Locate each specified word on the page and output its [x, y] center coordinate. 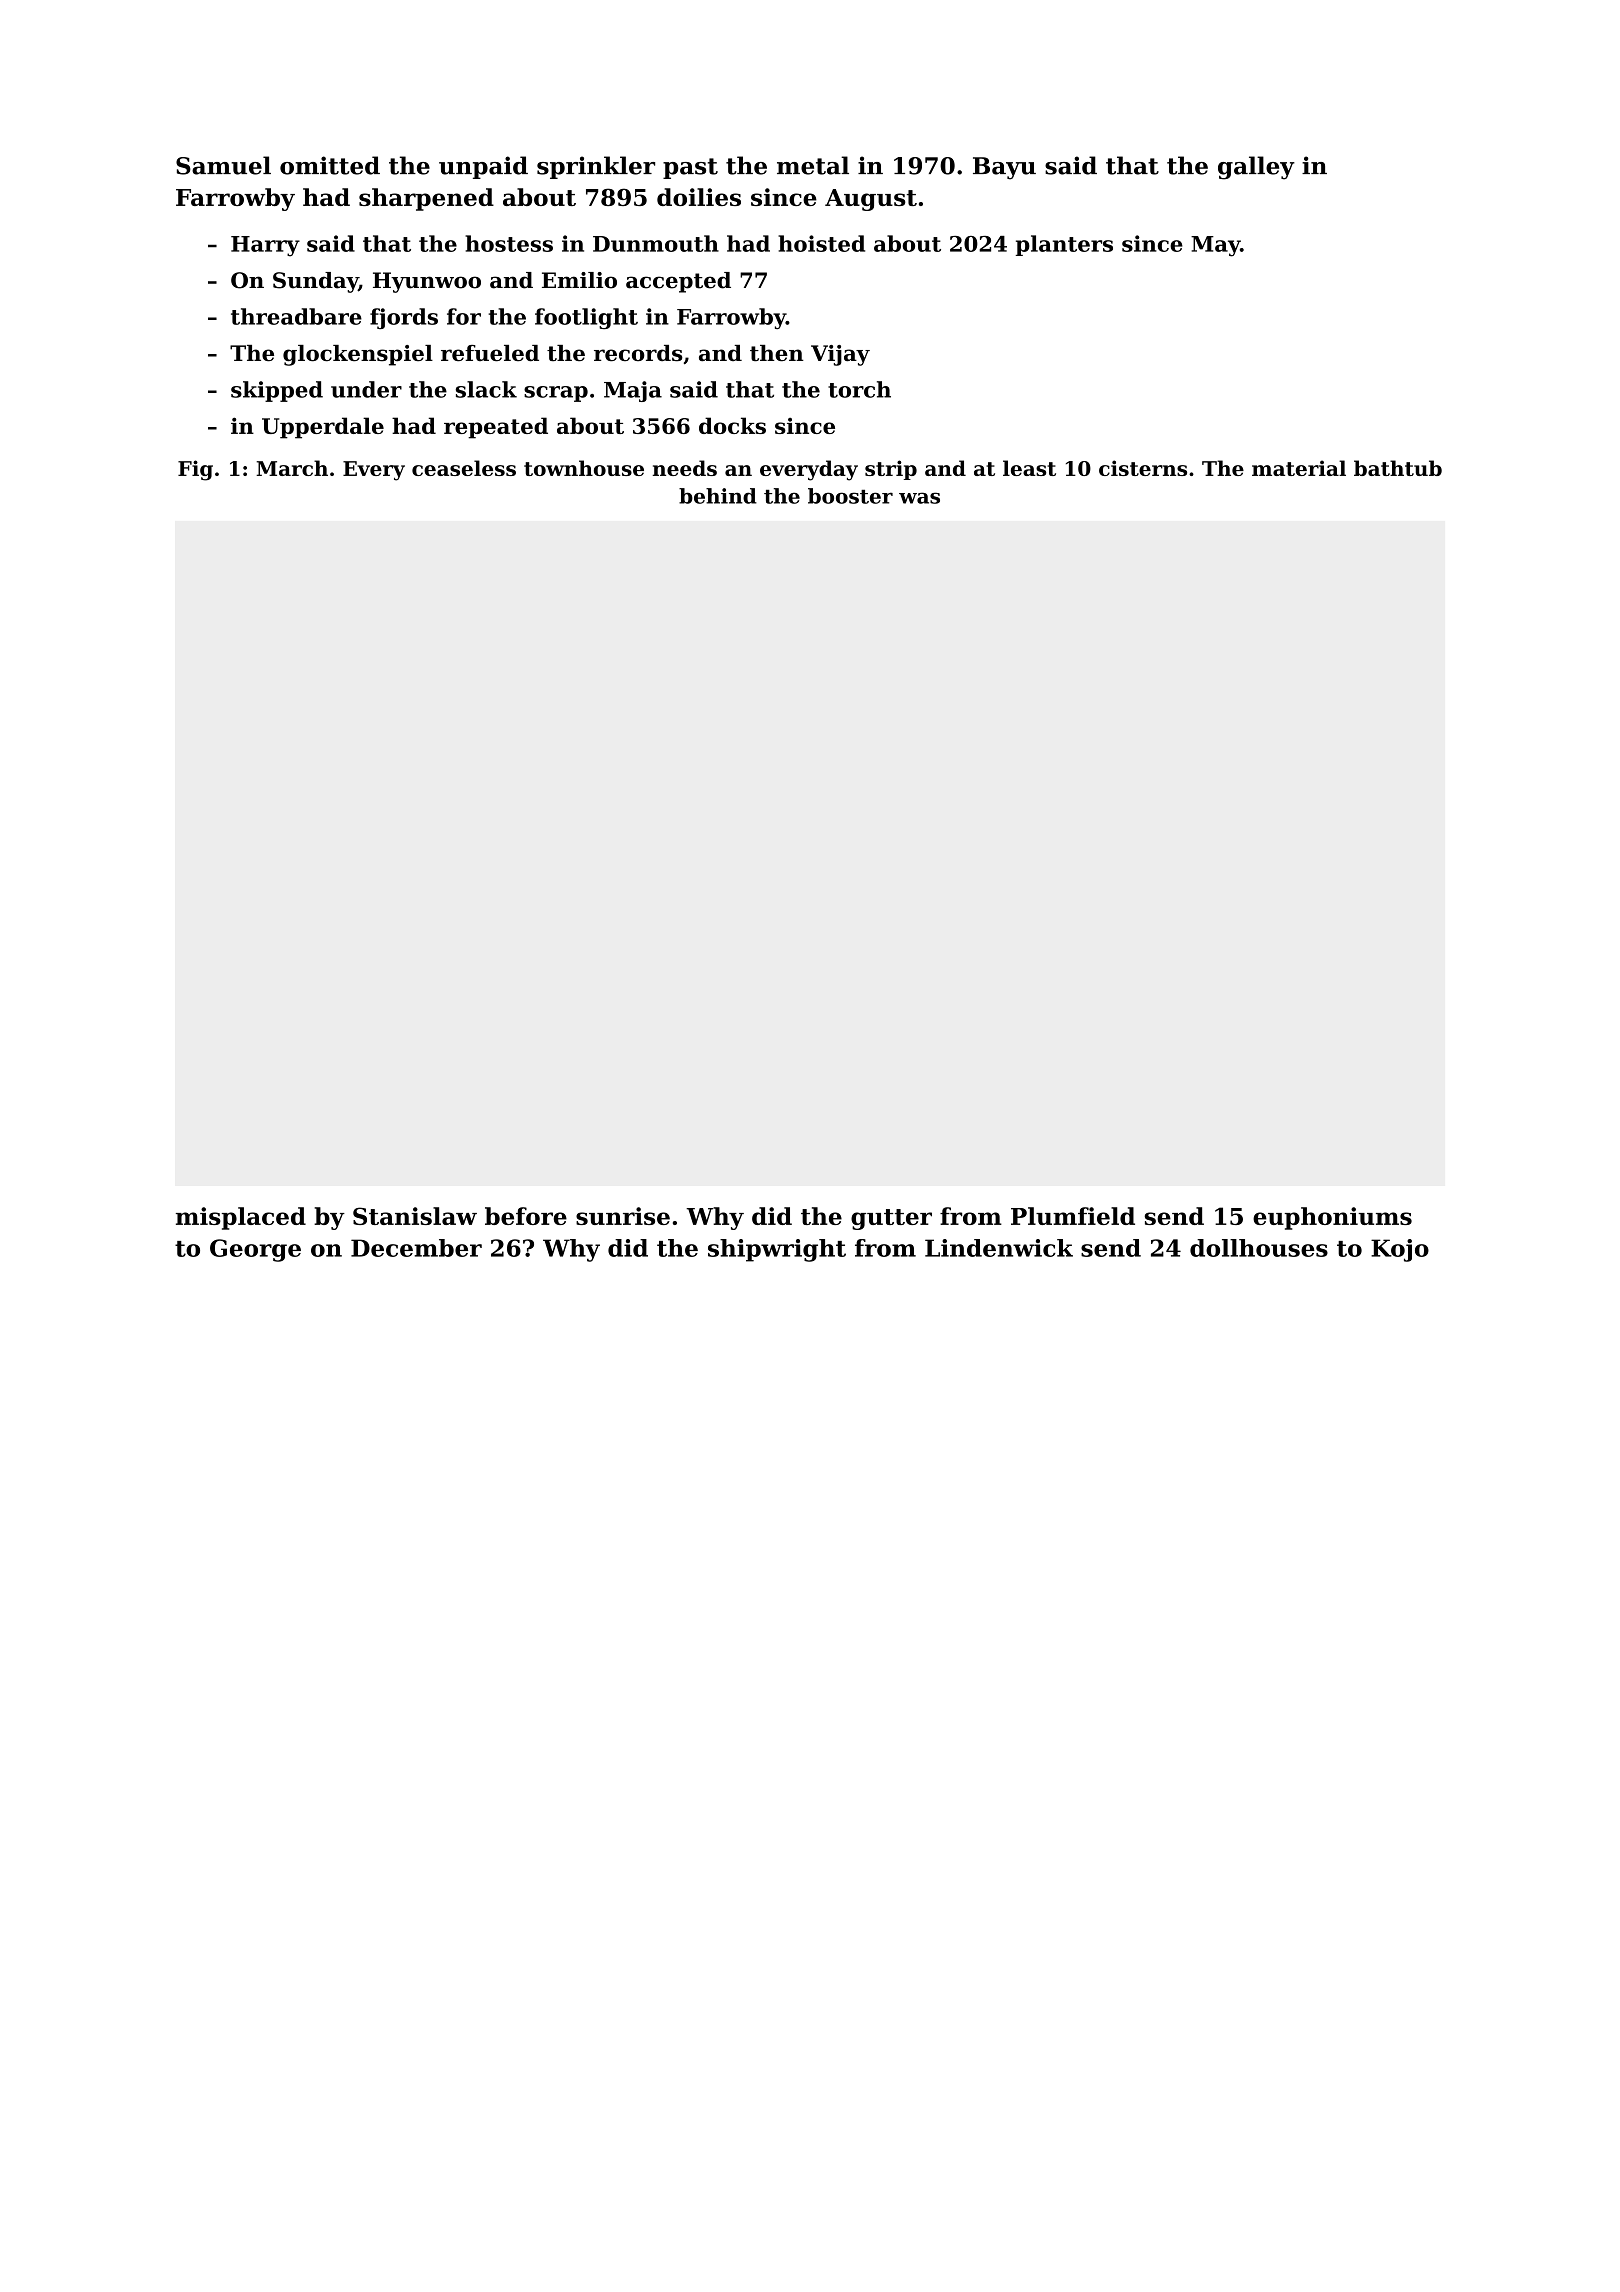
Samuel [223, 165]
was [919, 498]
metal [813, 165]
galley [1256, 168]
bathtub [1398, 468]
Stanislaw [415, 1216]
